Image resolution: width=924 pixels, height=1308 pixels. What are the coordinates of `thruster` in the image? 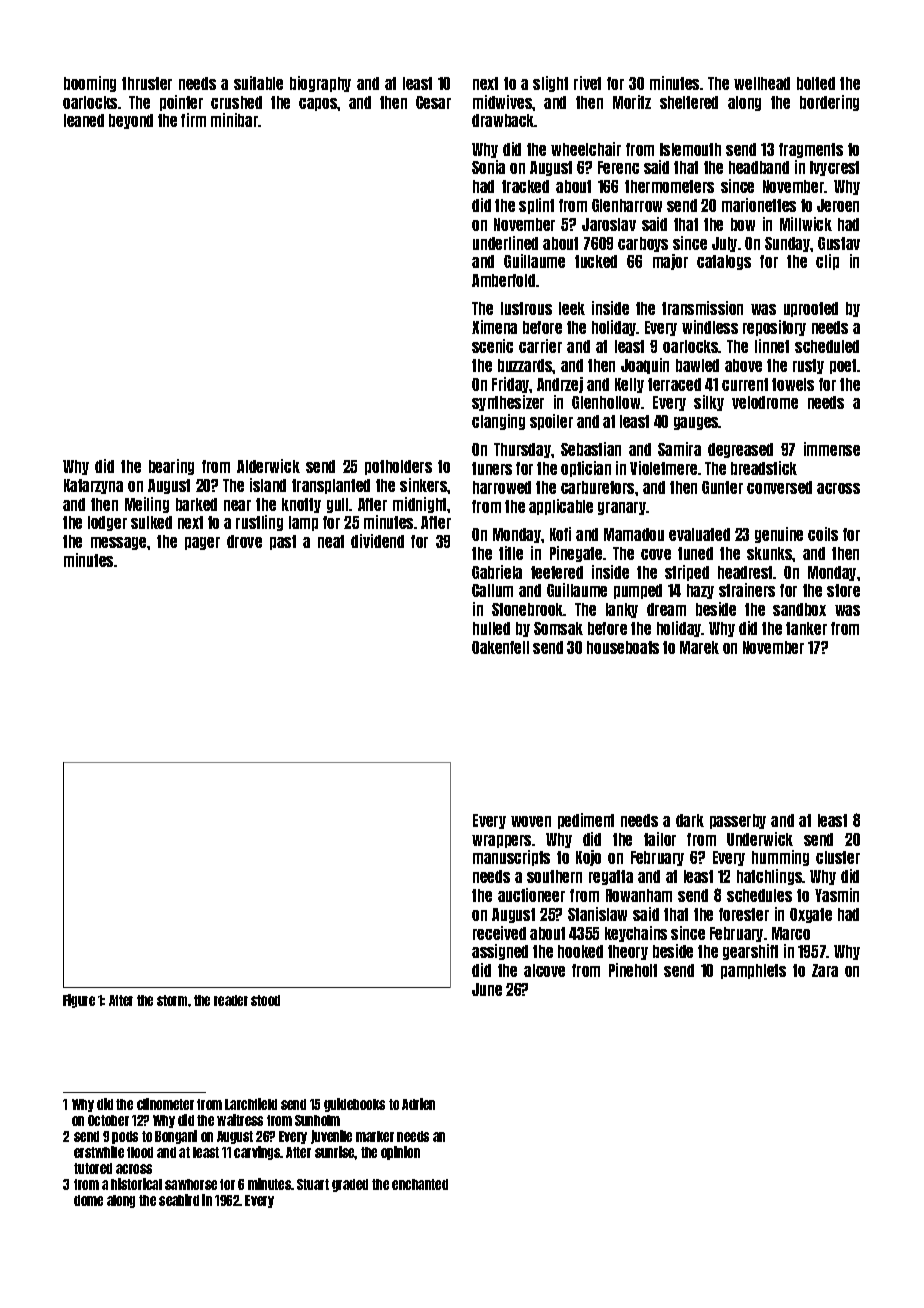 It's located at (147, 83).
